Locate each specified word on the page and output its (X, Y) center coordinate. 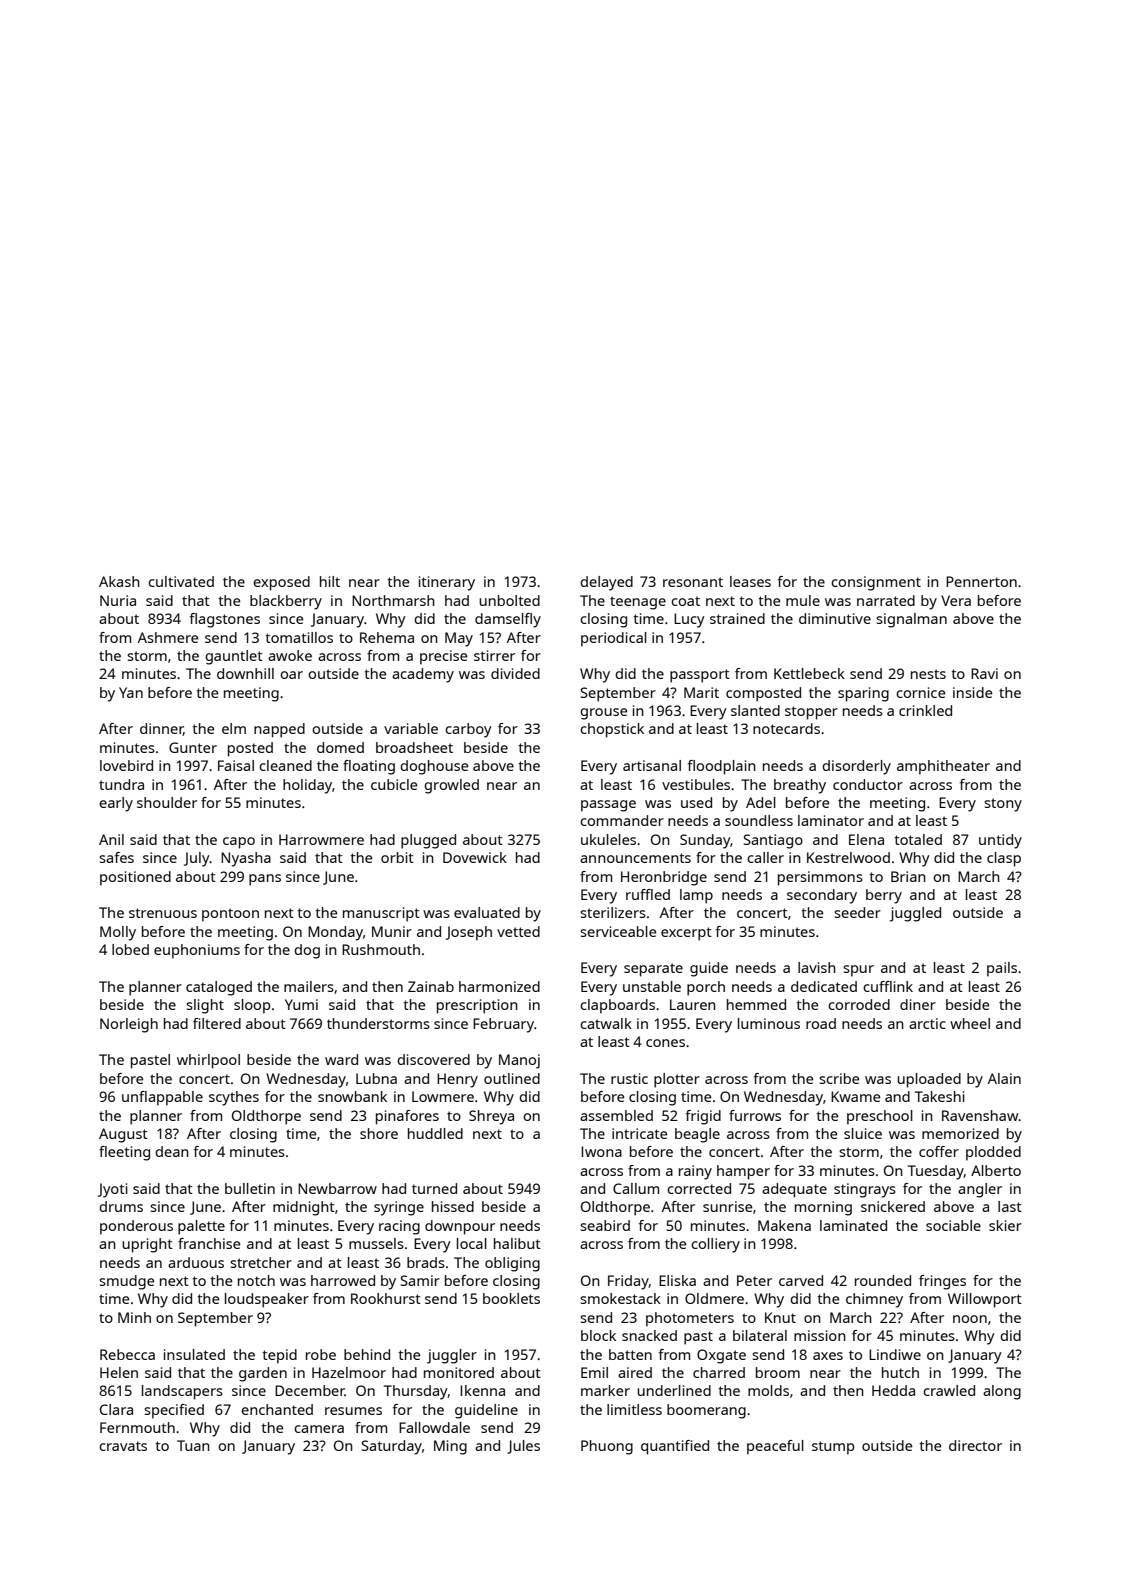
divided (515, 673)
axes (828, 1356)
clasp (1004, 859)
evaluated (487, 912)
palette (201, 1227)
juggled (915, 914)
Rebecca (127, 1354)
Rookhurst (386, 1298)
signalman (911, 620)
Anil (111, 839)
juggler (452, 1356)
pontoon (230, 915)
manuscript (381, 914)
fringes (942, 1282)
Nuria (118, 600)
